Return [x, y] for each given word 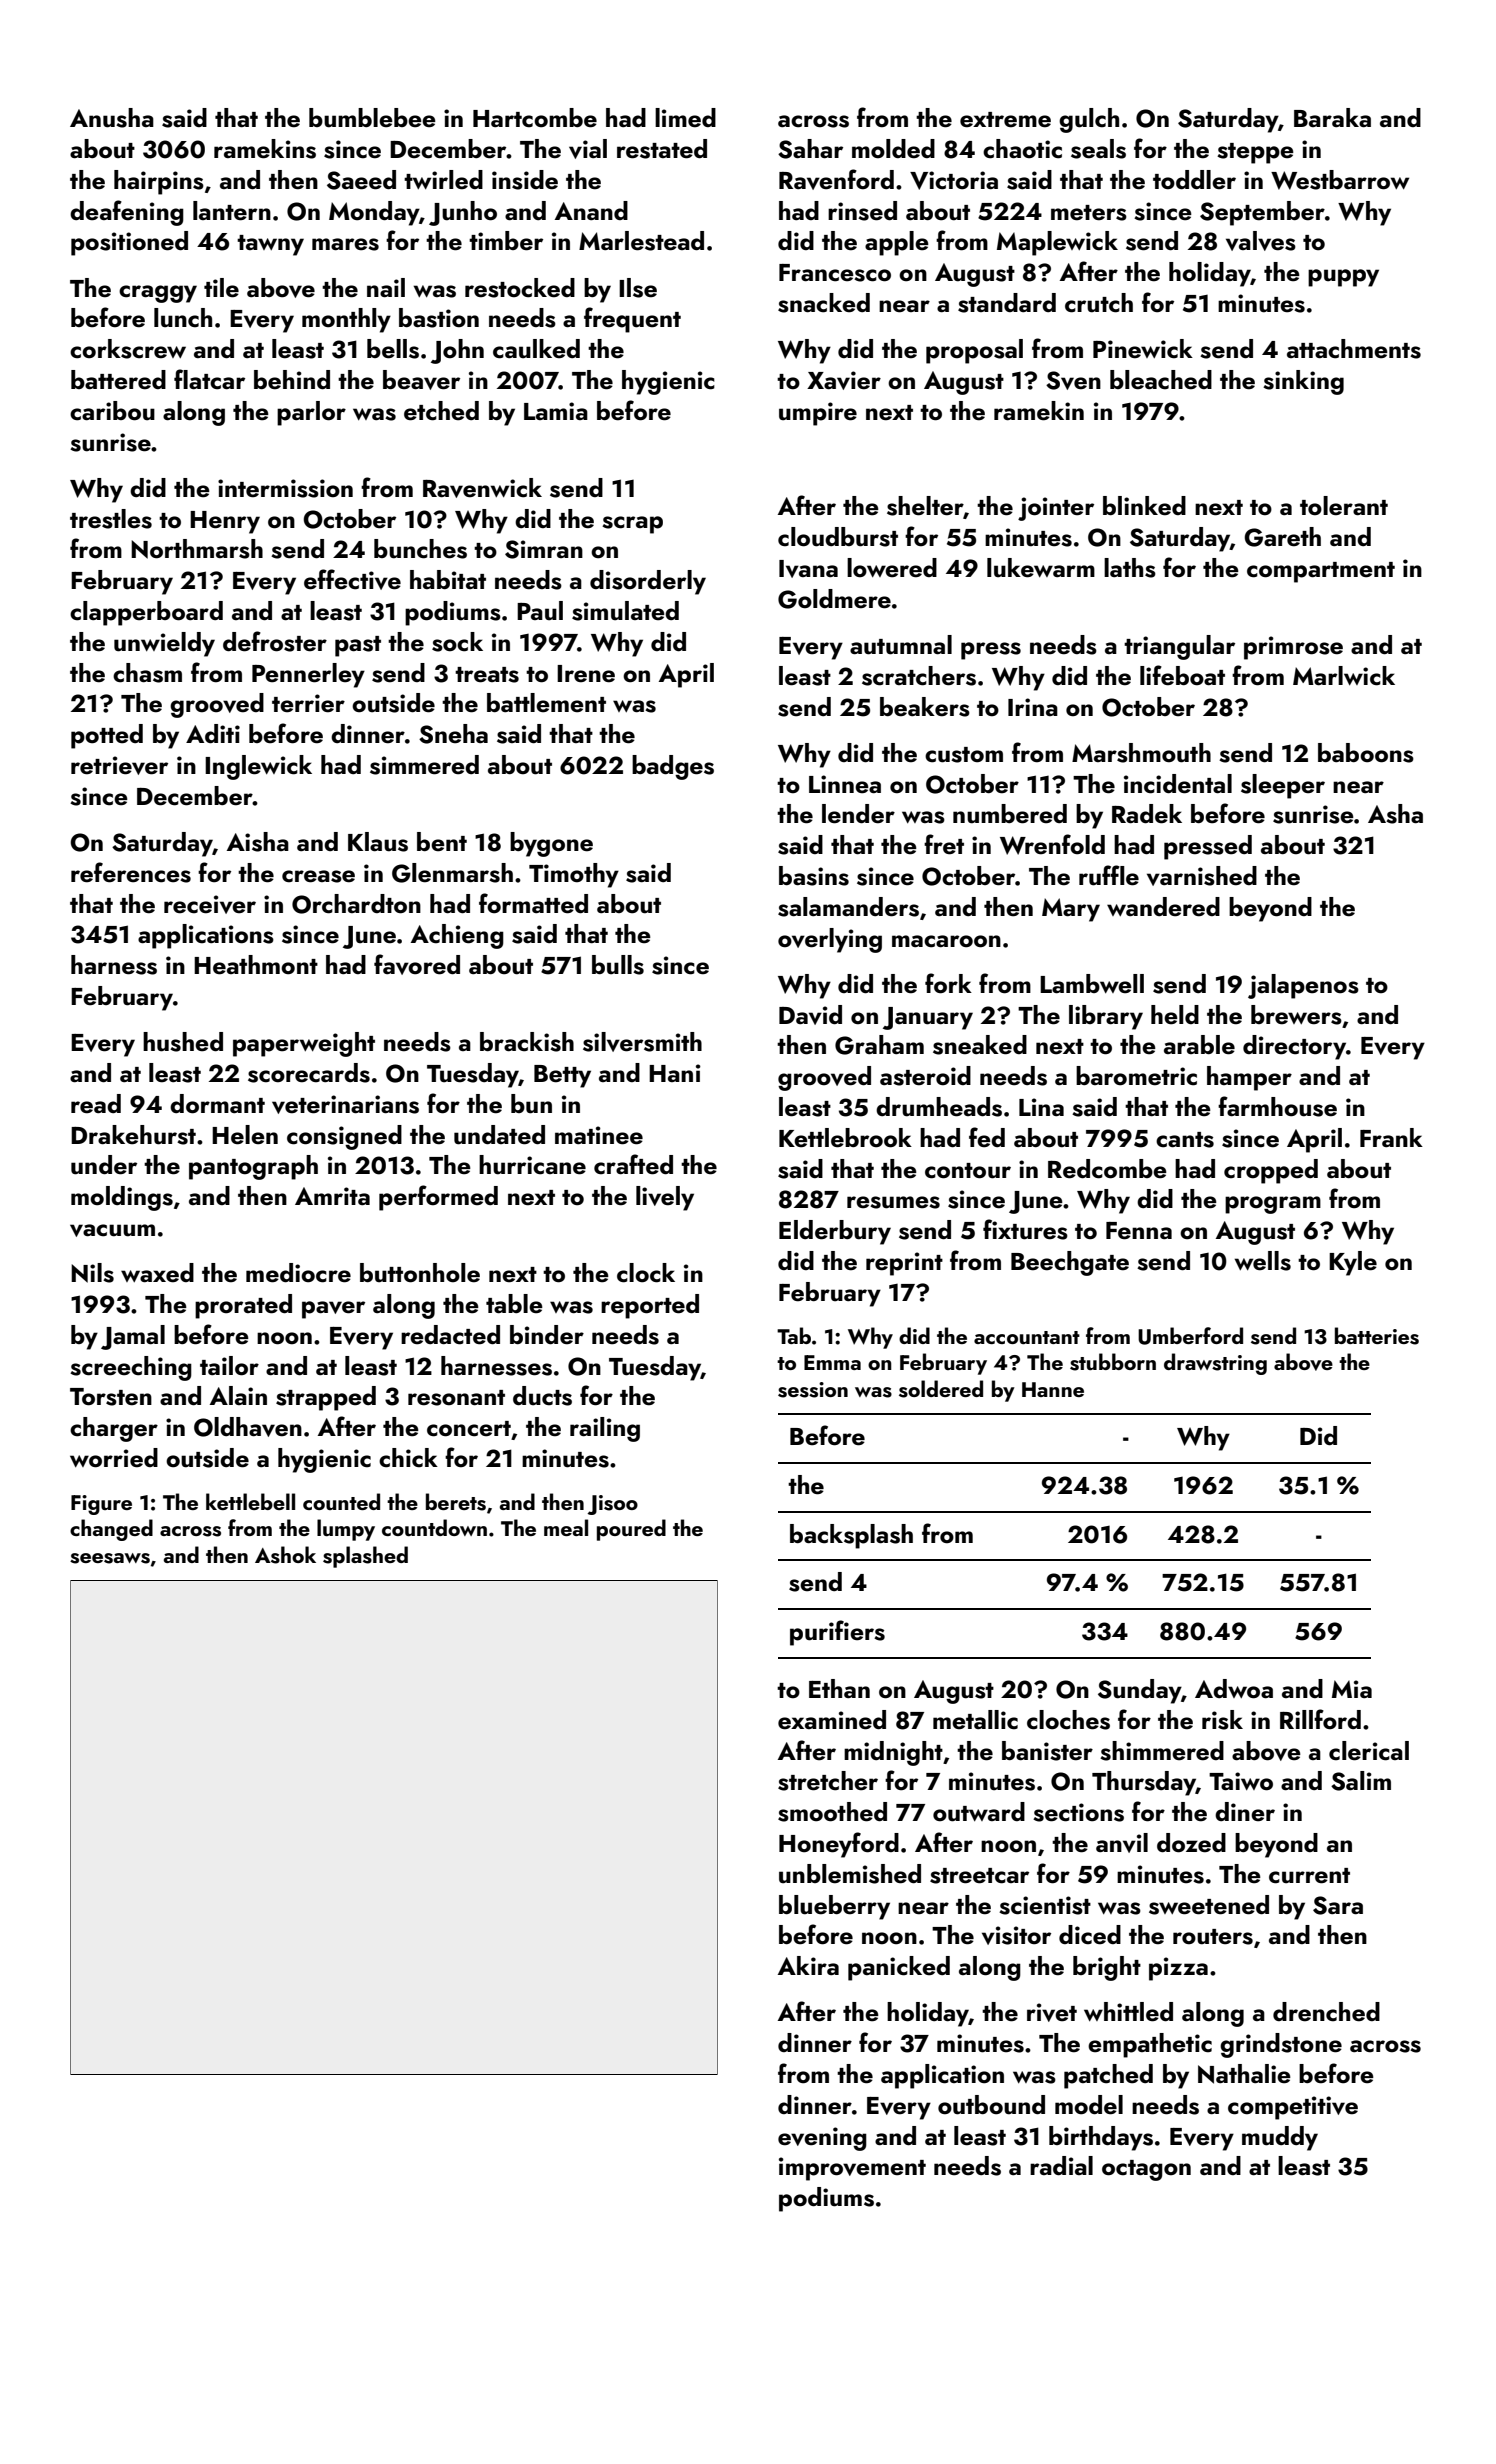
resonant [456, 1398]
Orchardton [356, 904]
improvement [852, 2169]
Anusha [112, 118]
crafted [633, 1164]
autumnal [901, 645]
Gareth [1282, 537]
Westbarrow [1340, 180]
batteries [1377, 1336]
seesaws [110, 1558]
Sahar [810, 149]
